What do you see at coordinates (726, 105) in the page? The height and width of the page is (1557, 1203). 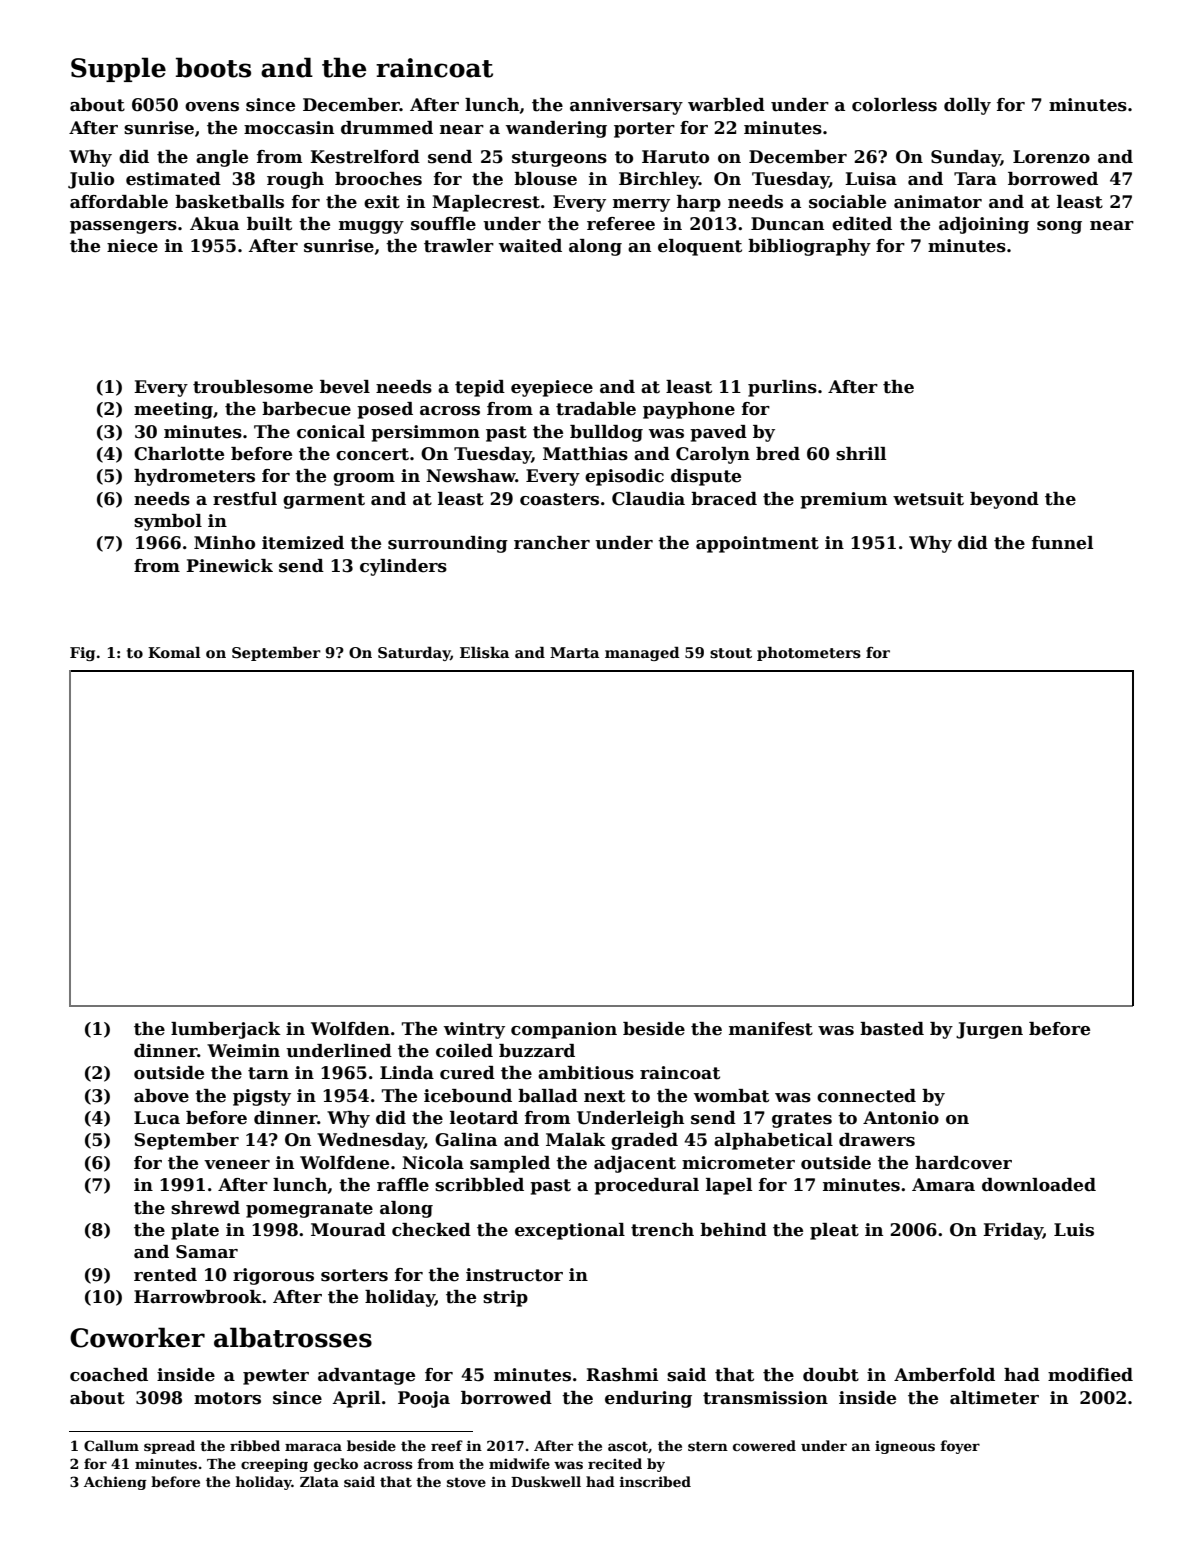 I see `warbled` at bounding box center [726, 105].
